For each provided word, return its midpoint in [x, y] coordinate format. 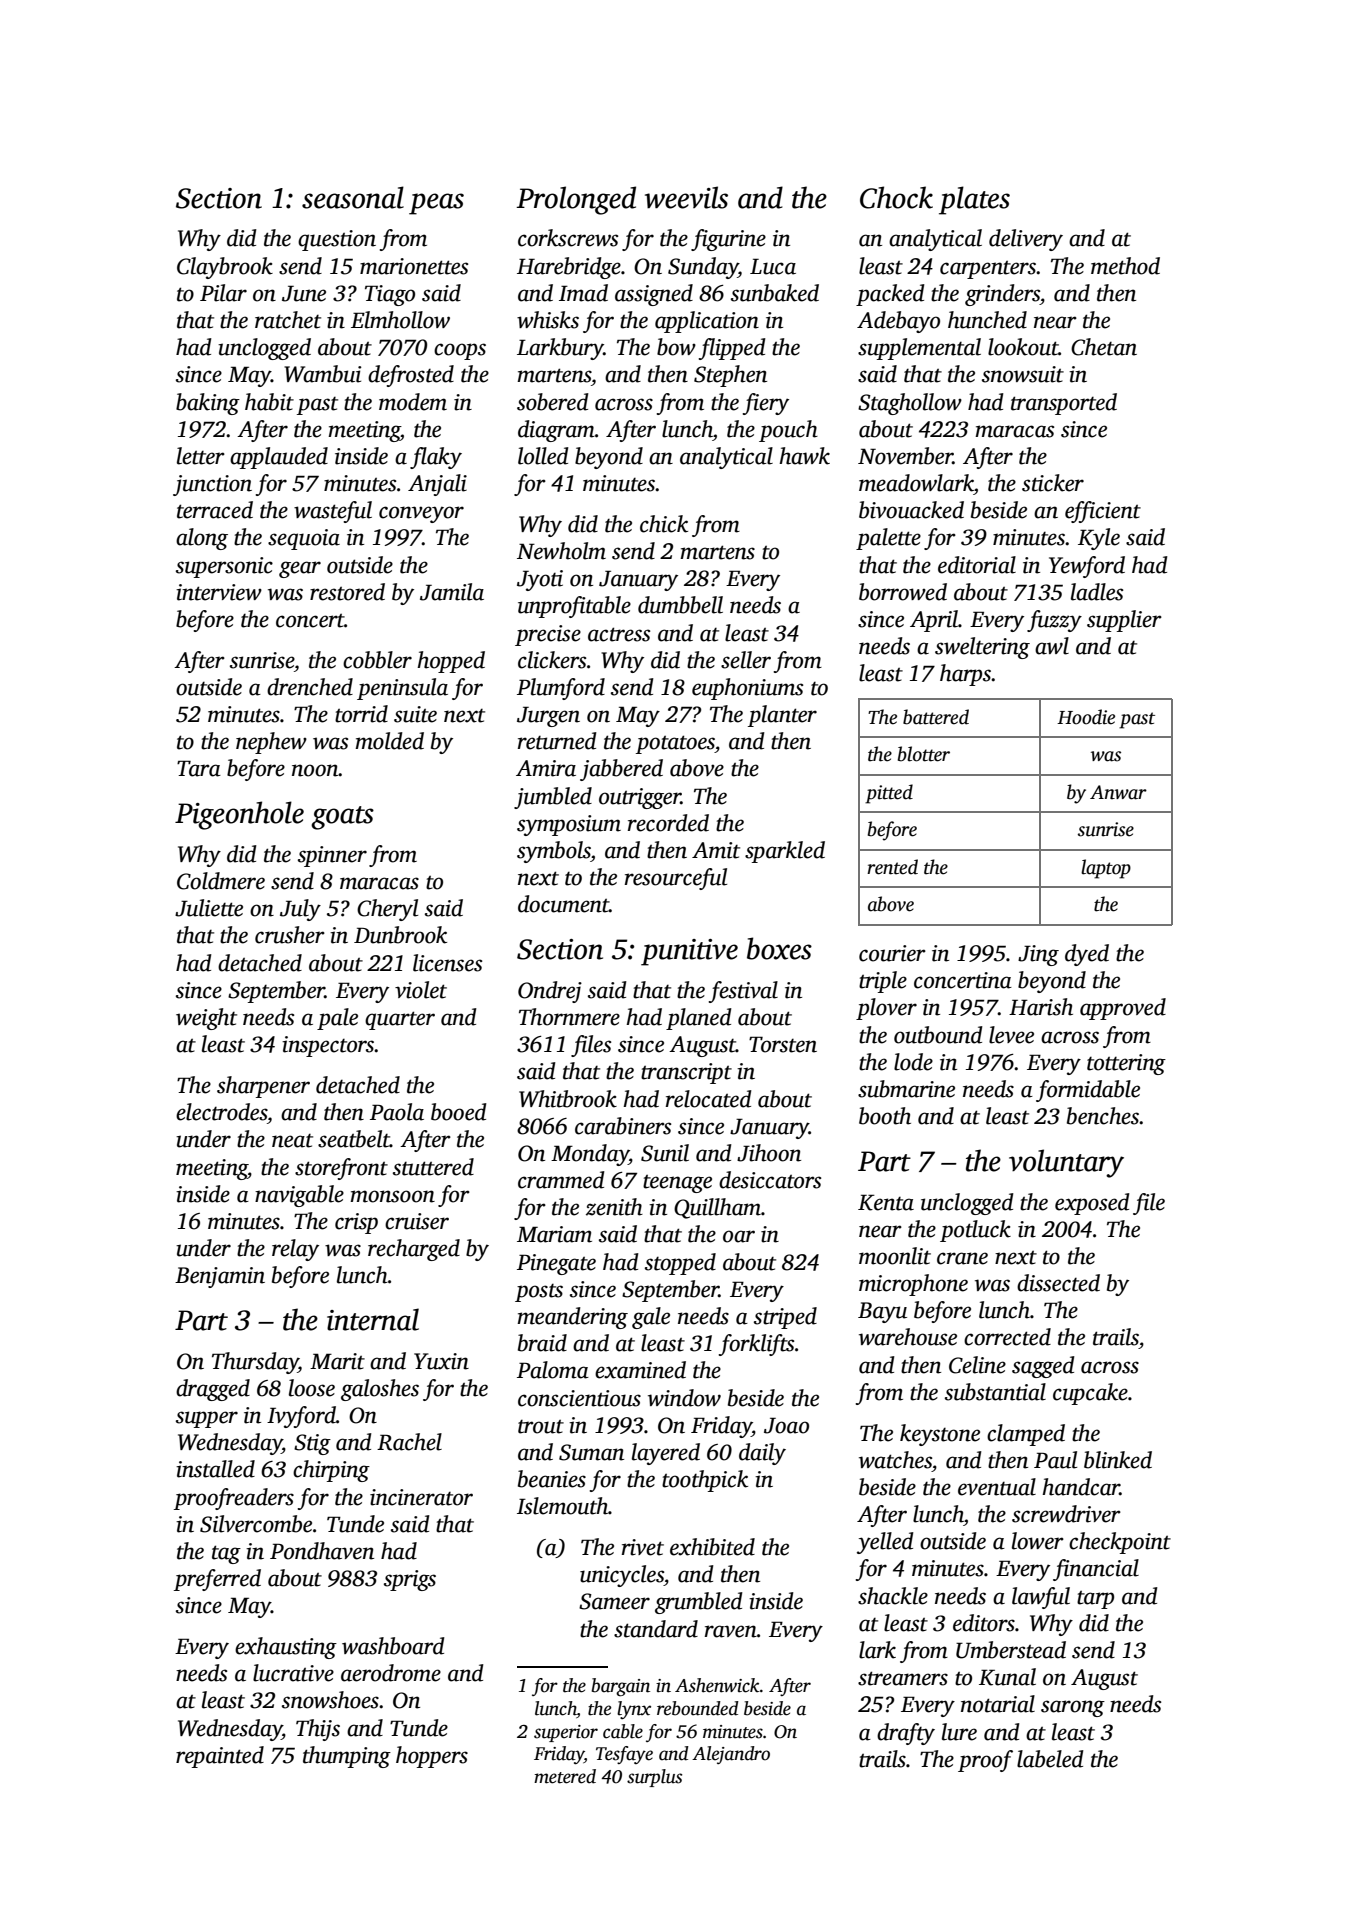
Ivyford [301, 1417]
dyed [1087, 955]
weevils [686, 197]
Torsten [783, 1044]
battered [936, 717]
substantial [995, 1392]
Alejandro [731, 1755]
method [1125, 266]
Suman [591, 1452]
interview [219, 592]
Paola [397, 1112]
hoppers [432, 1757]
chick [664, 524]
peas [436, 204]
